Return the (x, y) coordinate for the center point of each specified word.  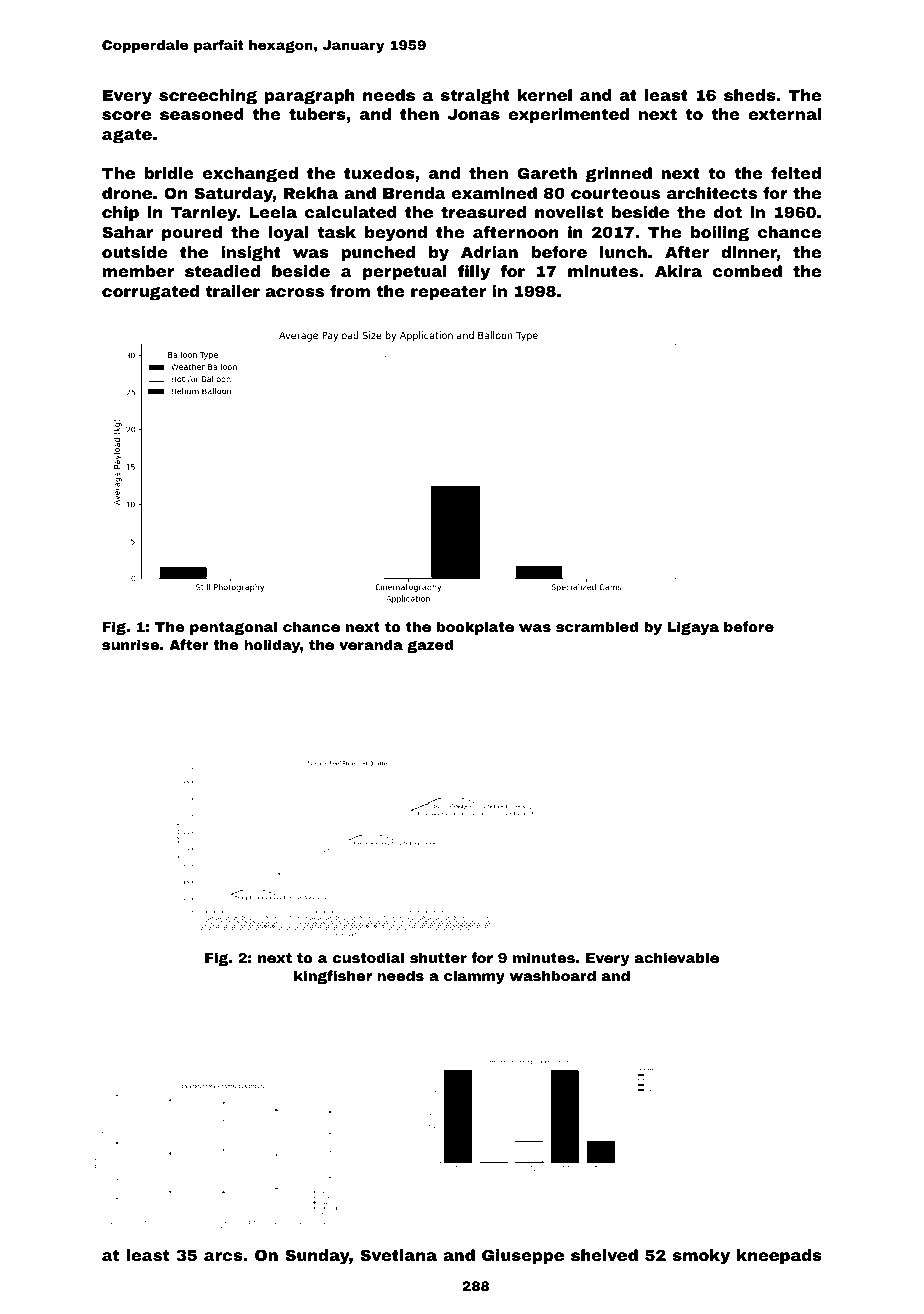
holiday (272, 646)
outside (134, 252)
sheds (750, 95)
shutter (438, 957)
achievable (677, 957)
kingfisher (333, 977)
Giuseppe (523, 1256)
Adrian (489, 252)
